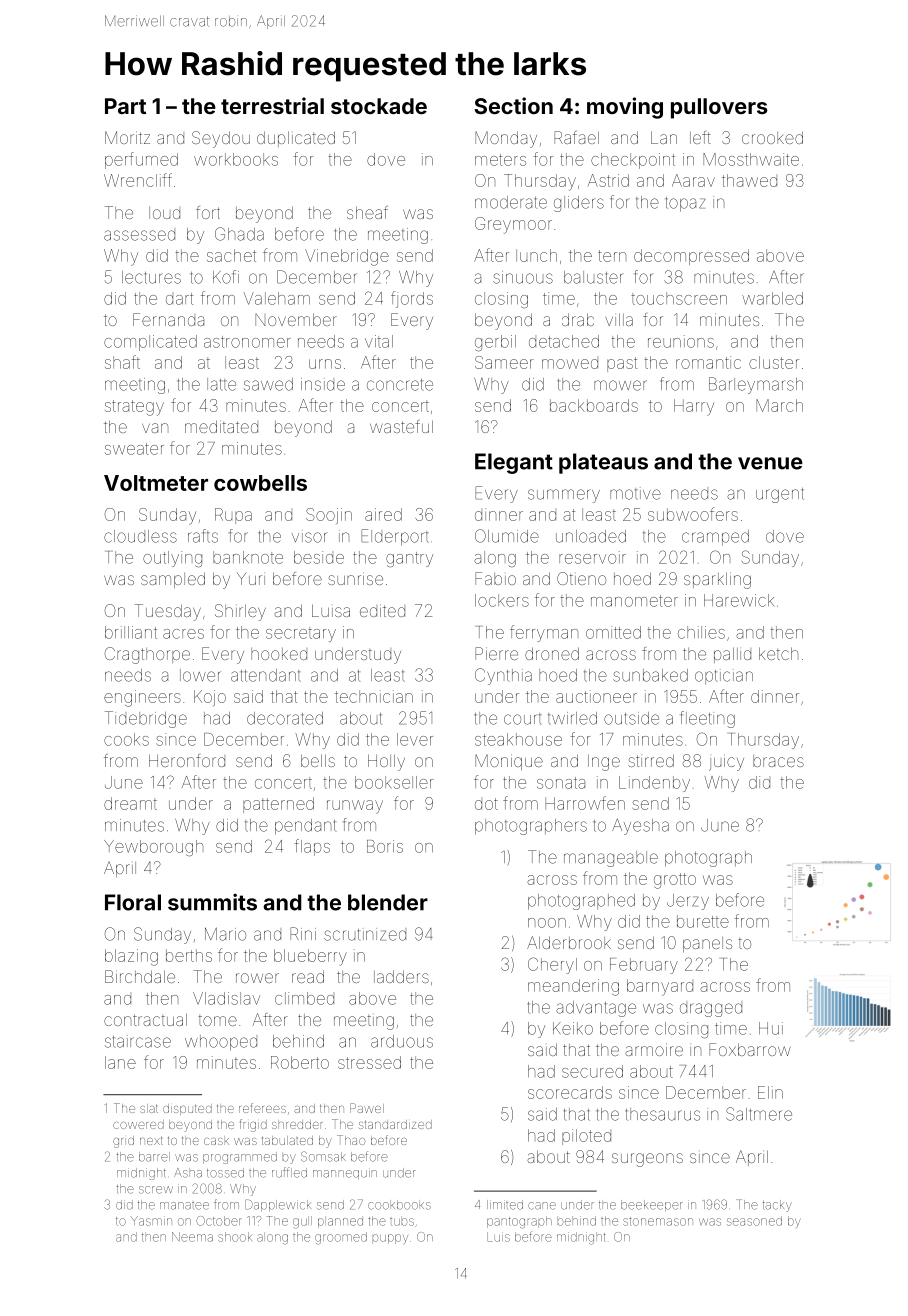 The width and height of the document is (908, 1316). Describe the element at coordinates (513, 105) in the document. I see `Section` at that location.
